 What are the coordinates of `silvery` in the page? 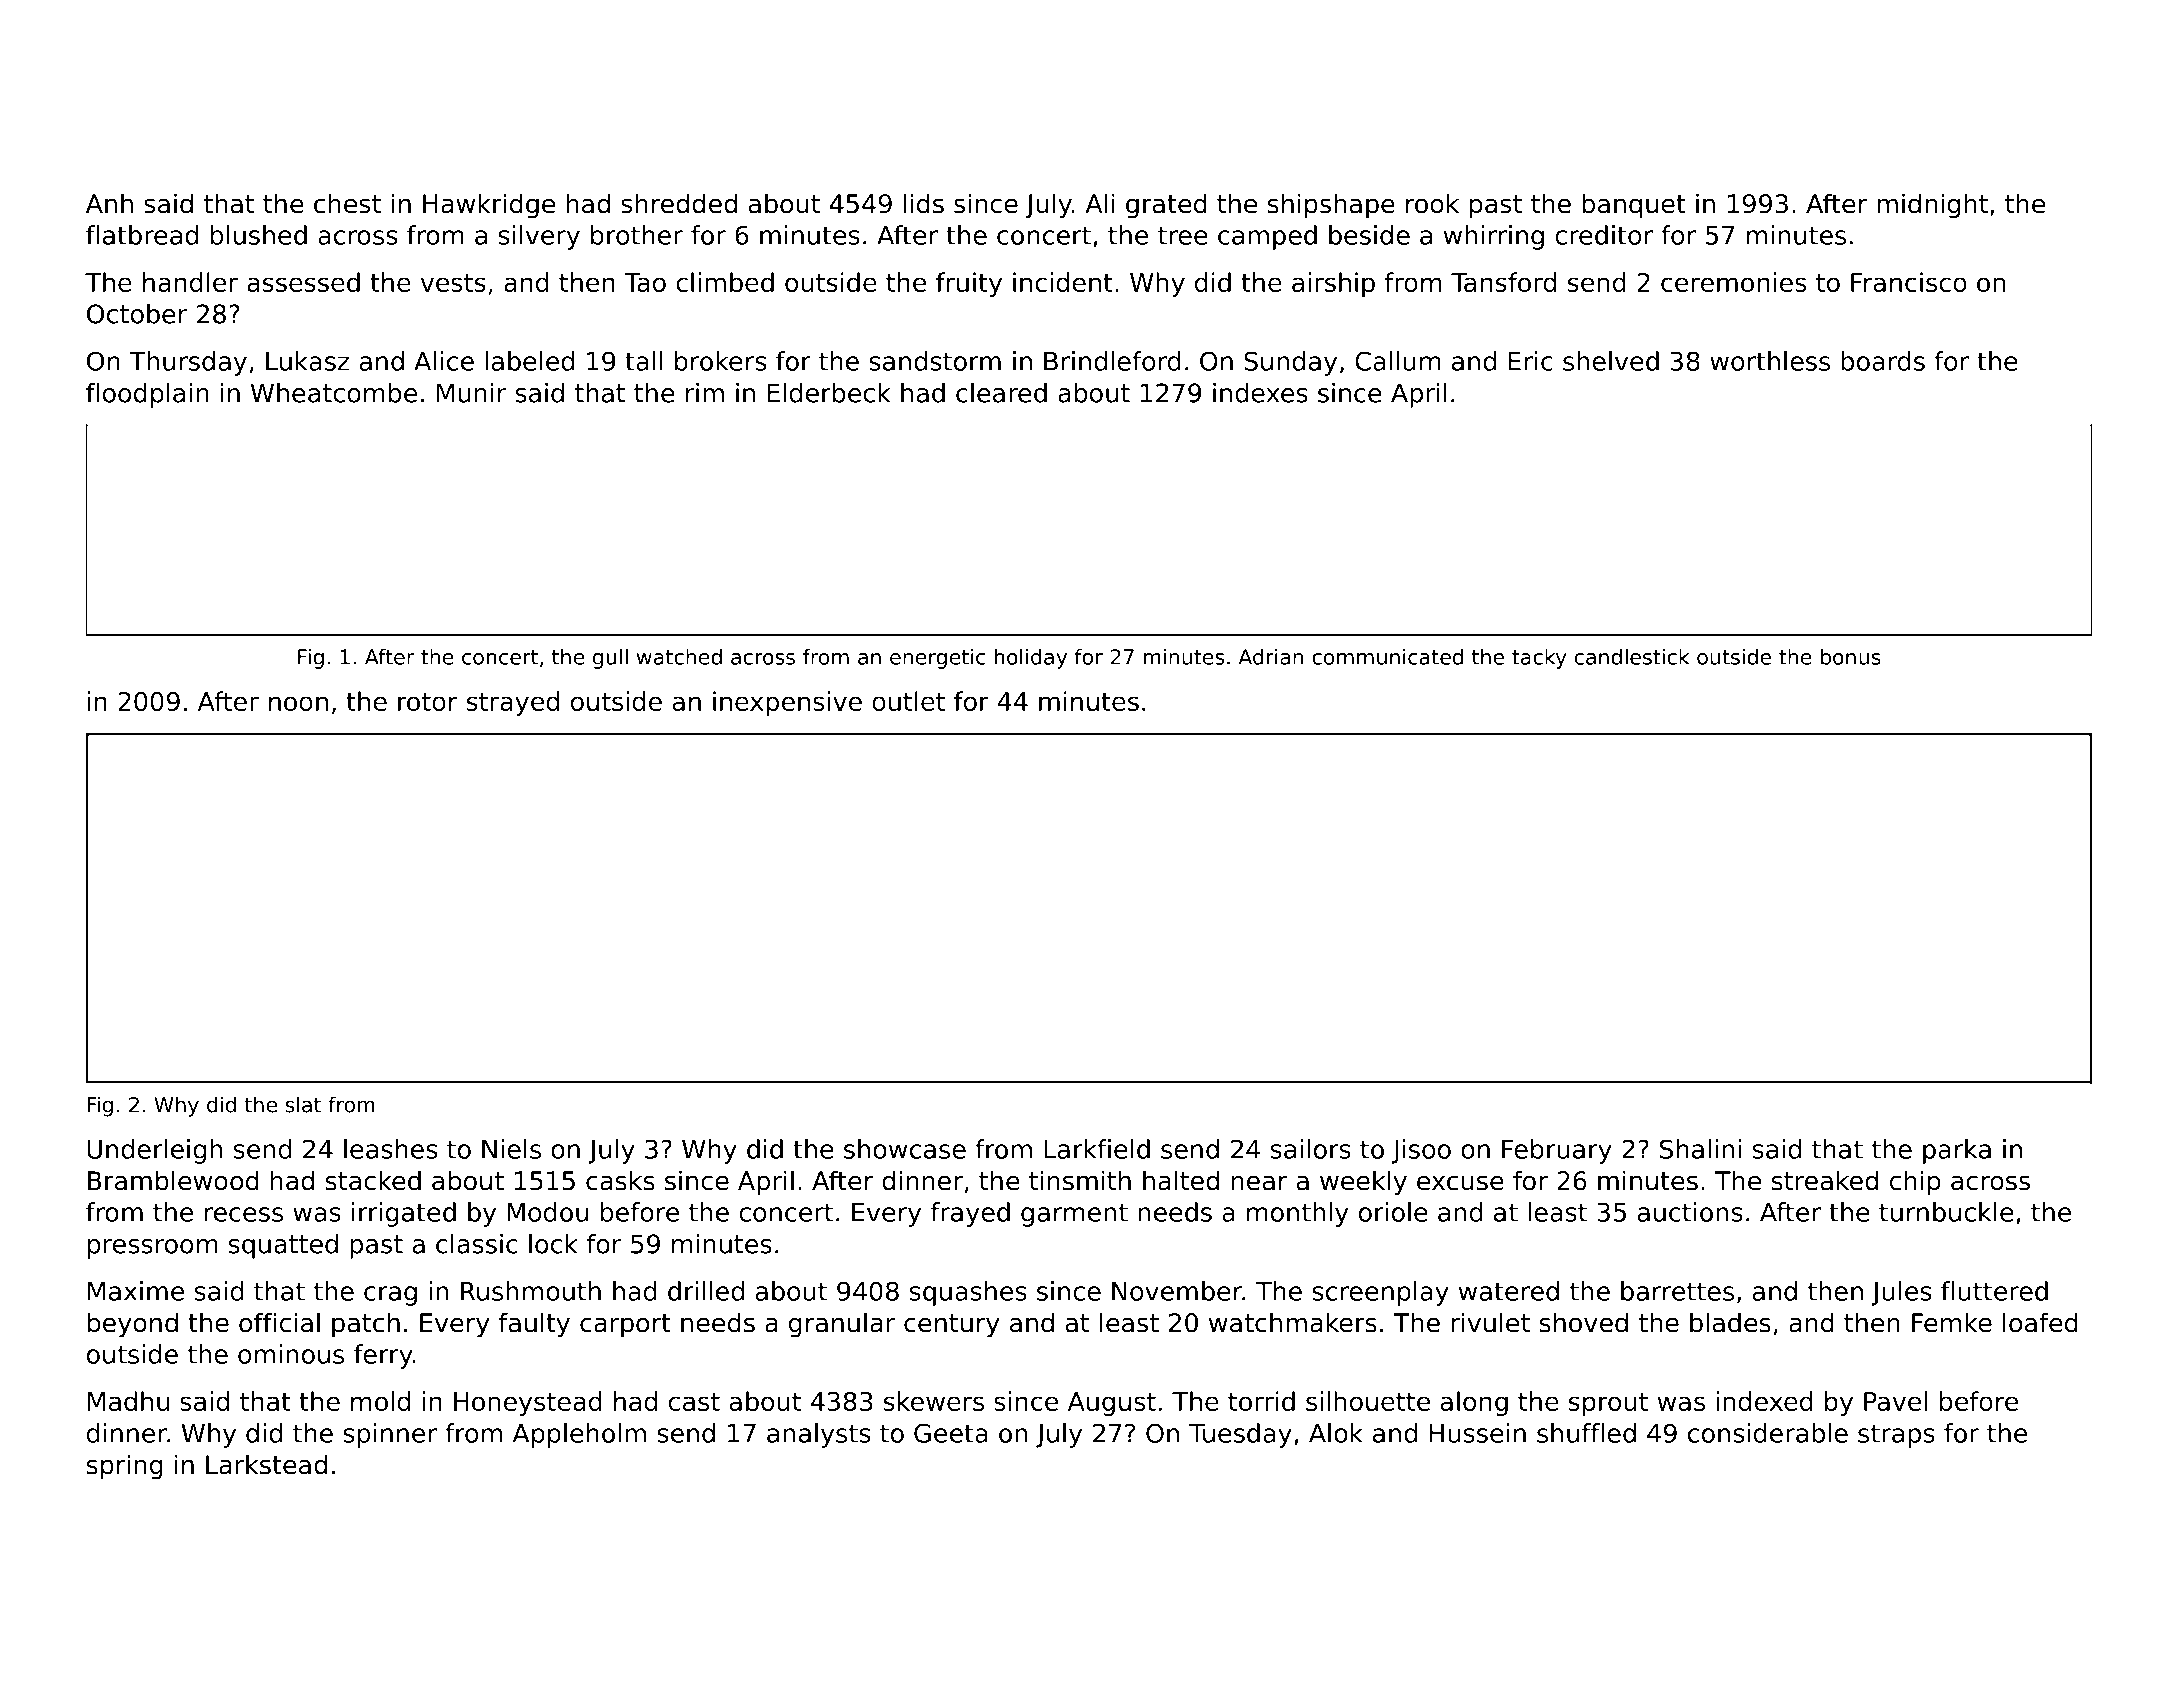 It's located at (539, 237).
